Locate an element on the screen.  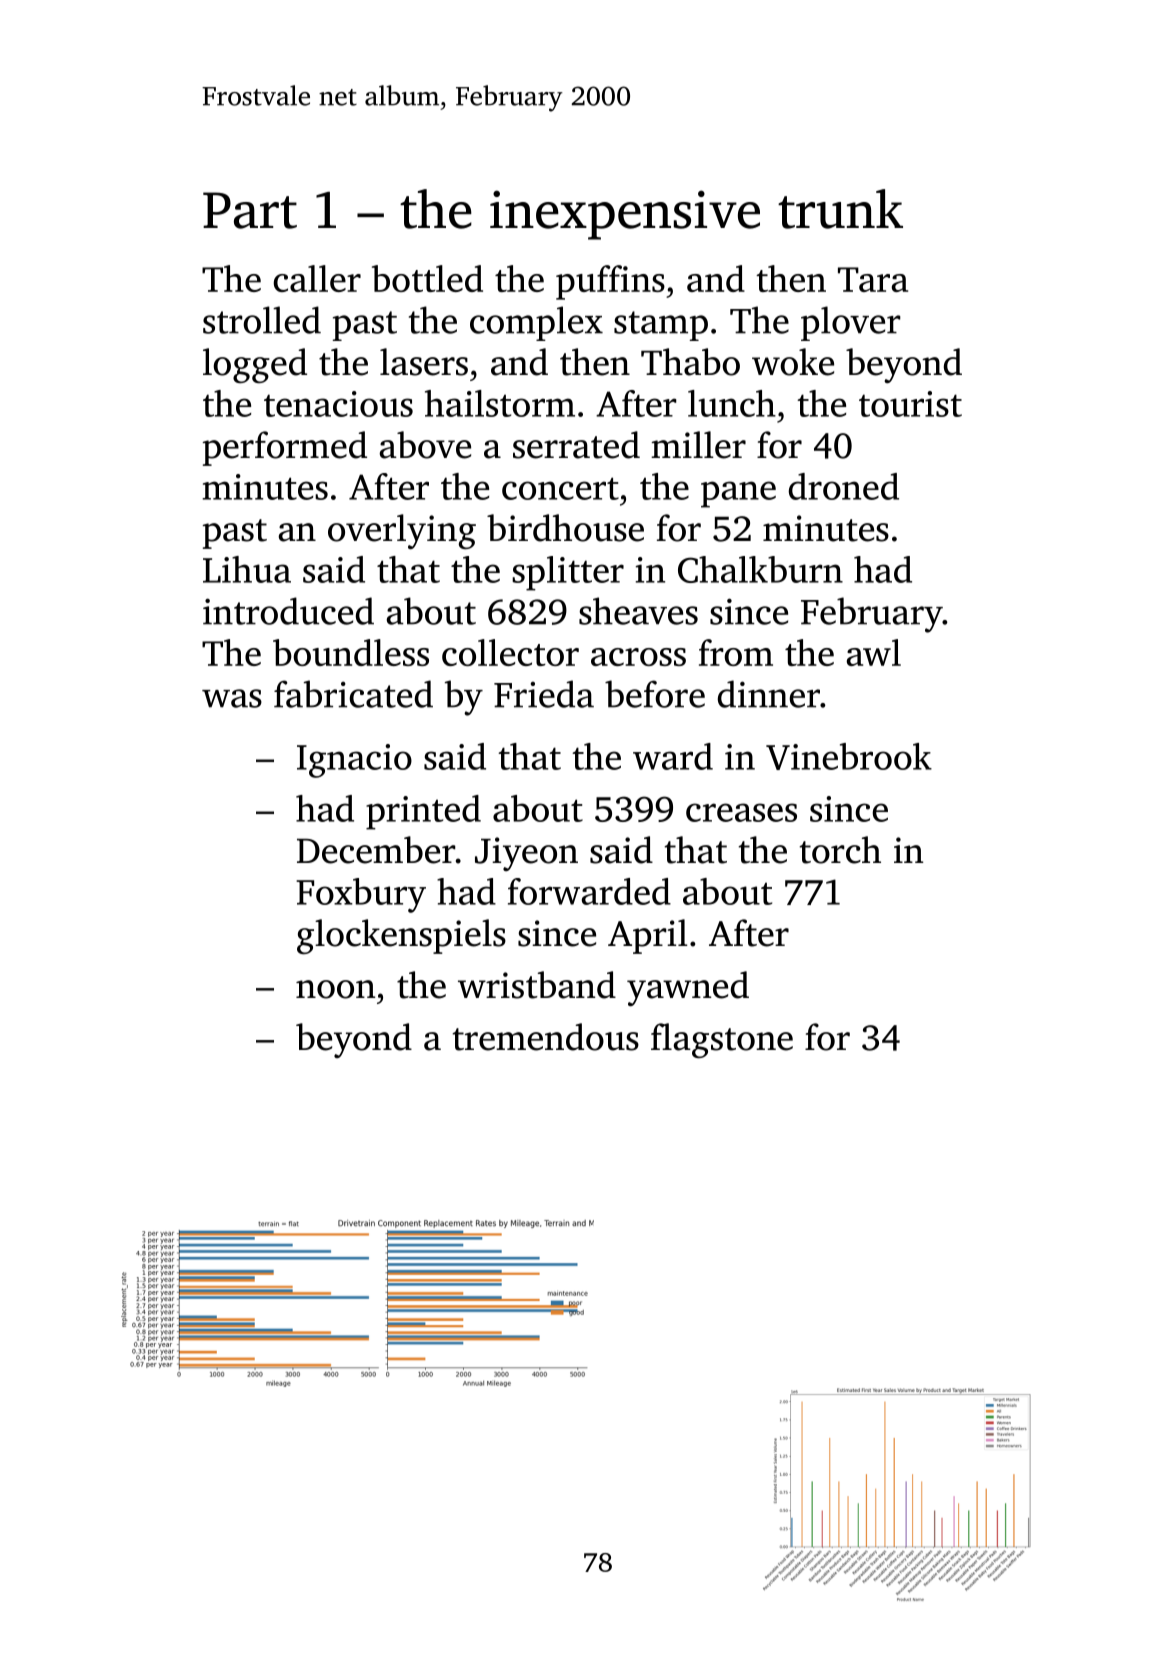
Ignacio is located at coordinates (354, 761).
